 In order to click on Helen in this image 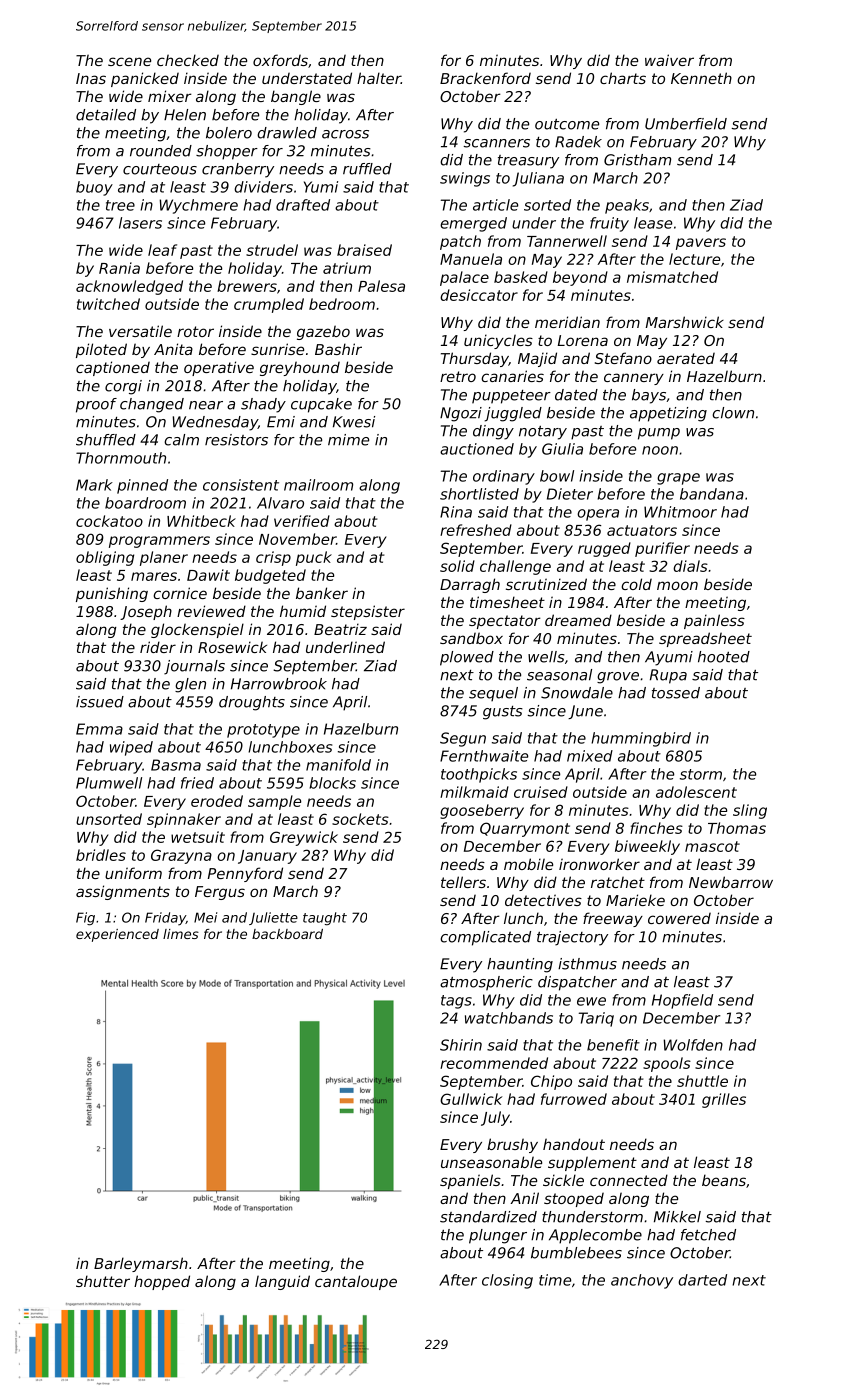, I will do `click(185, 115)`.
